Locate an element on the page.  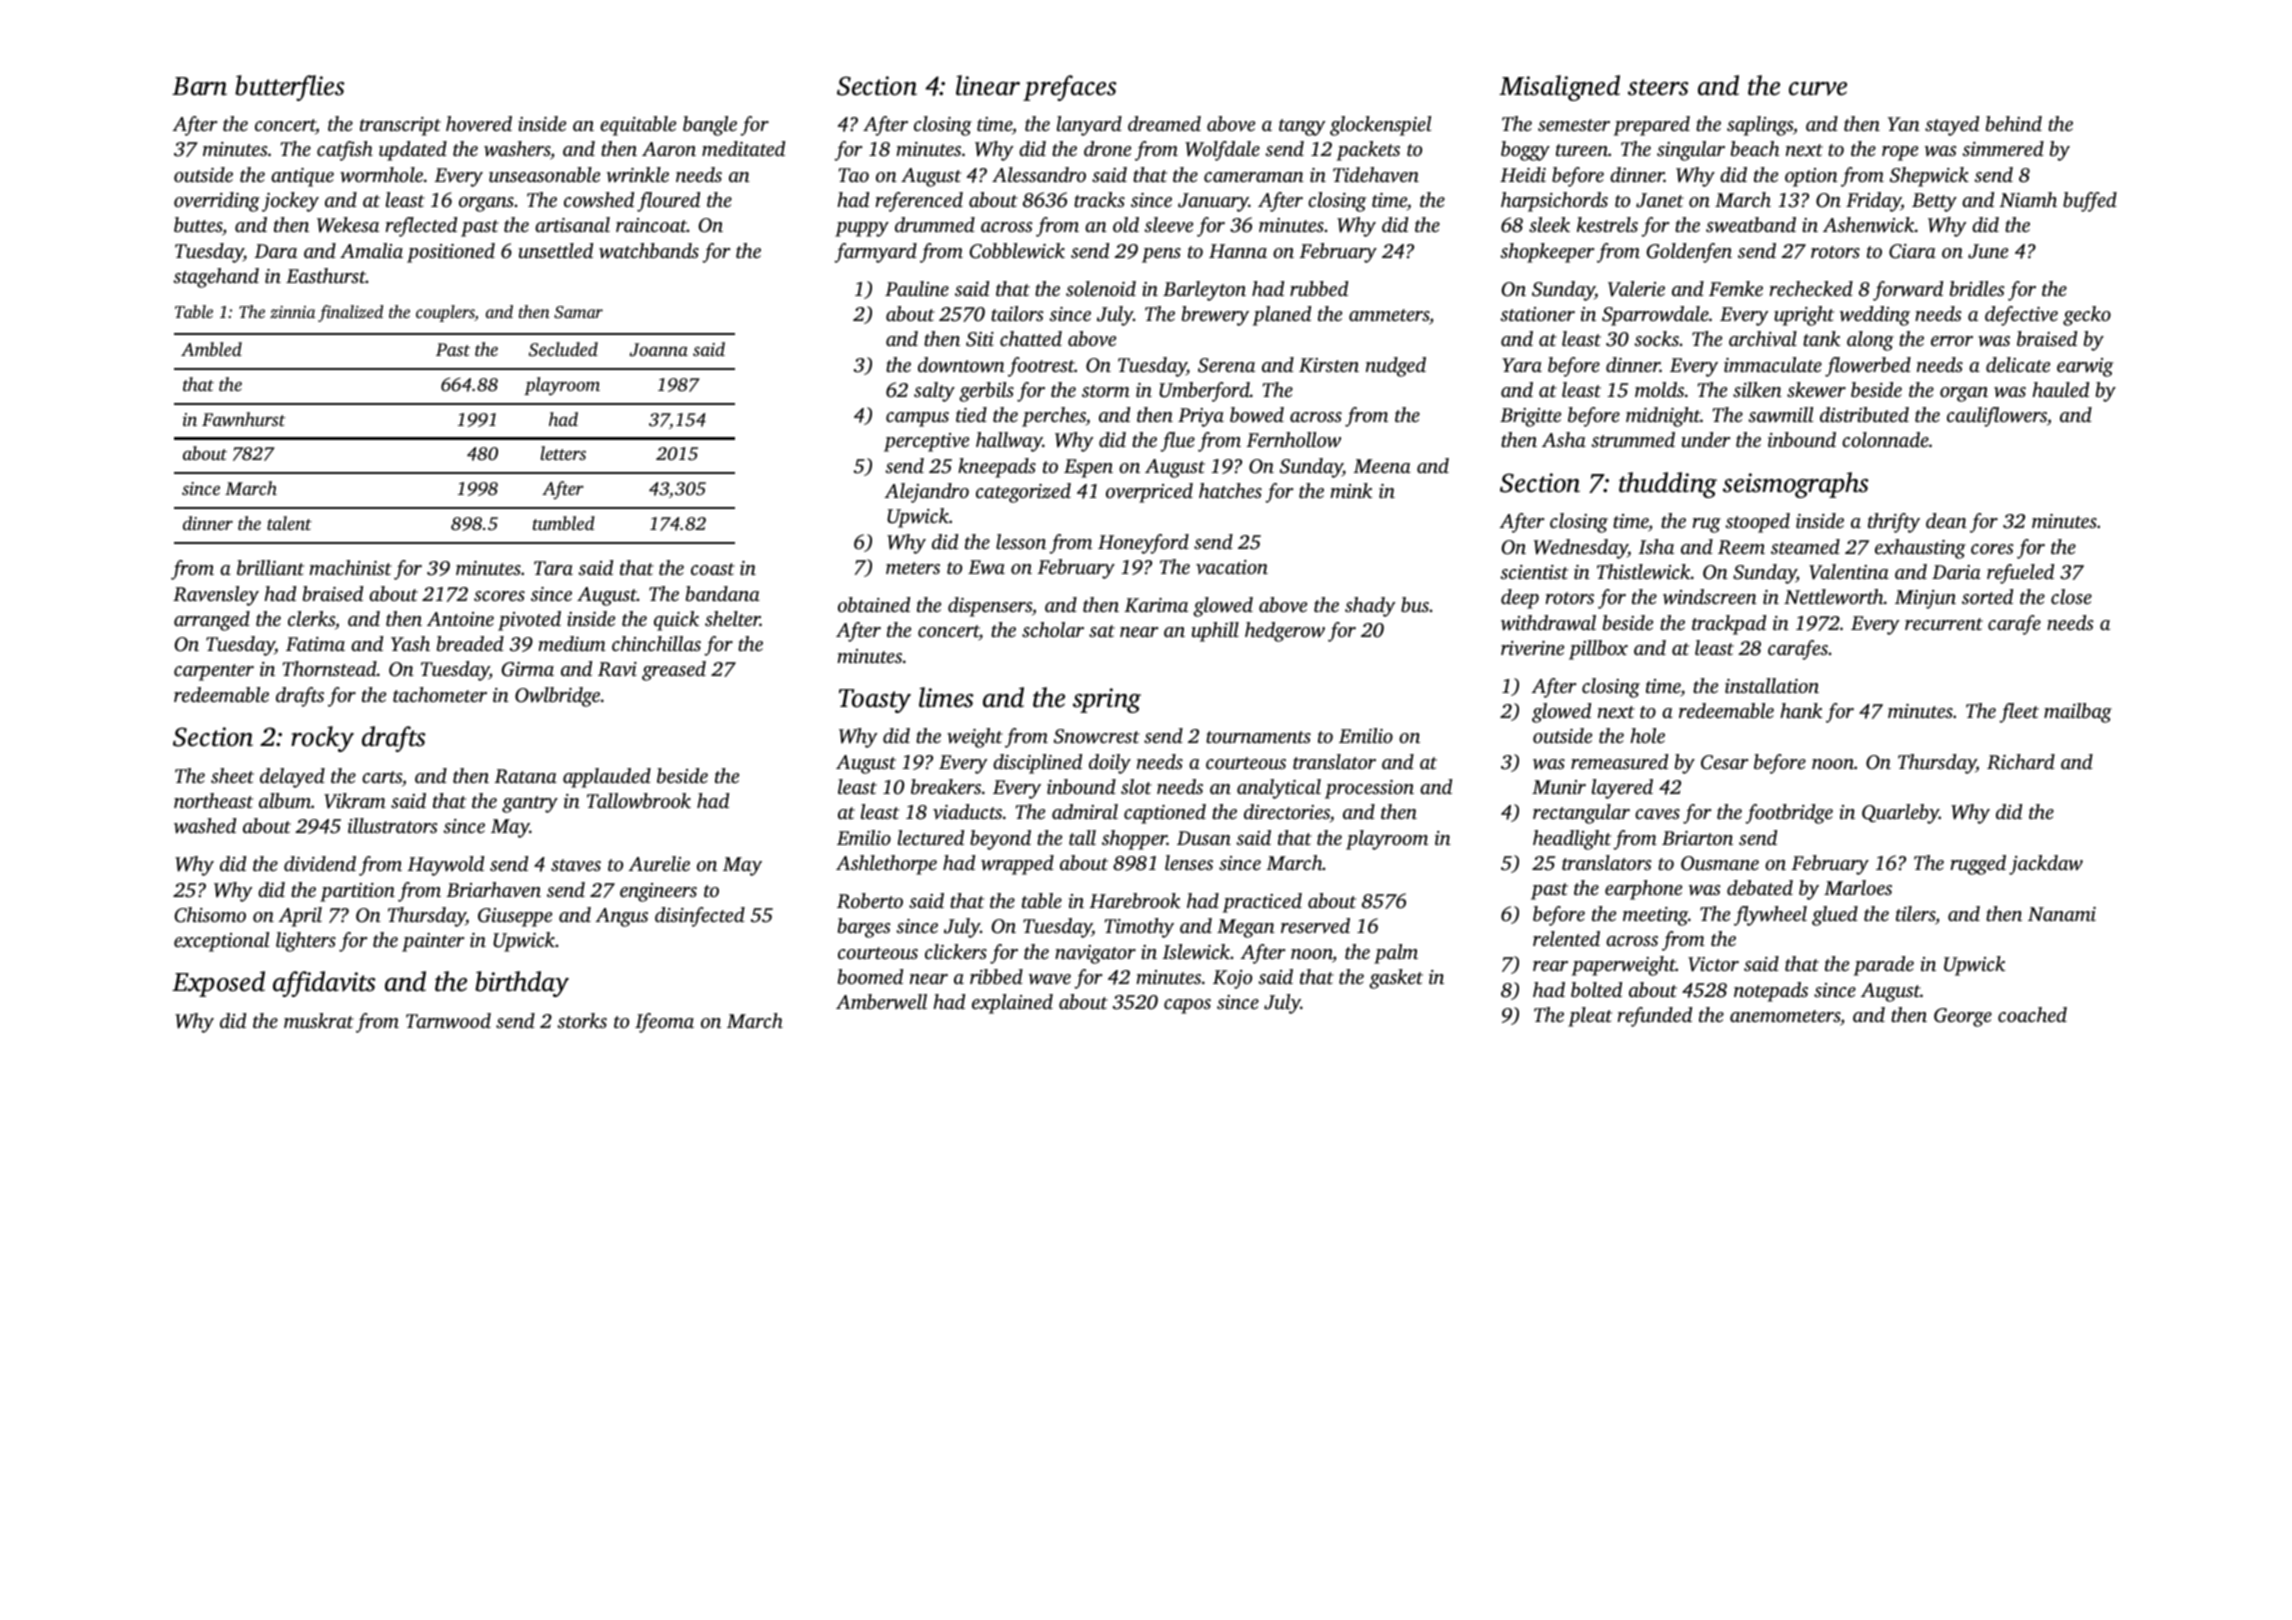
Misaligned is located at coordinates (1559, 88).
